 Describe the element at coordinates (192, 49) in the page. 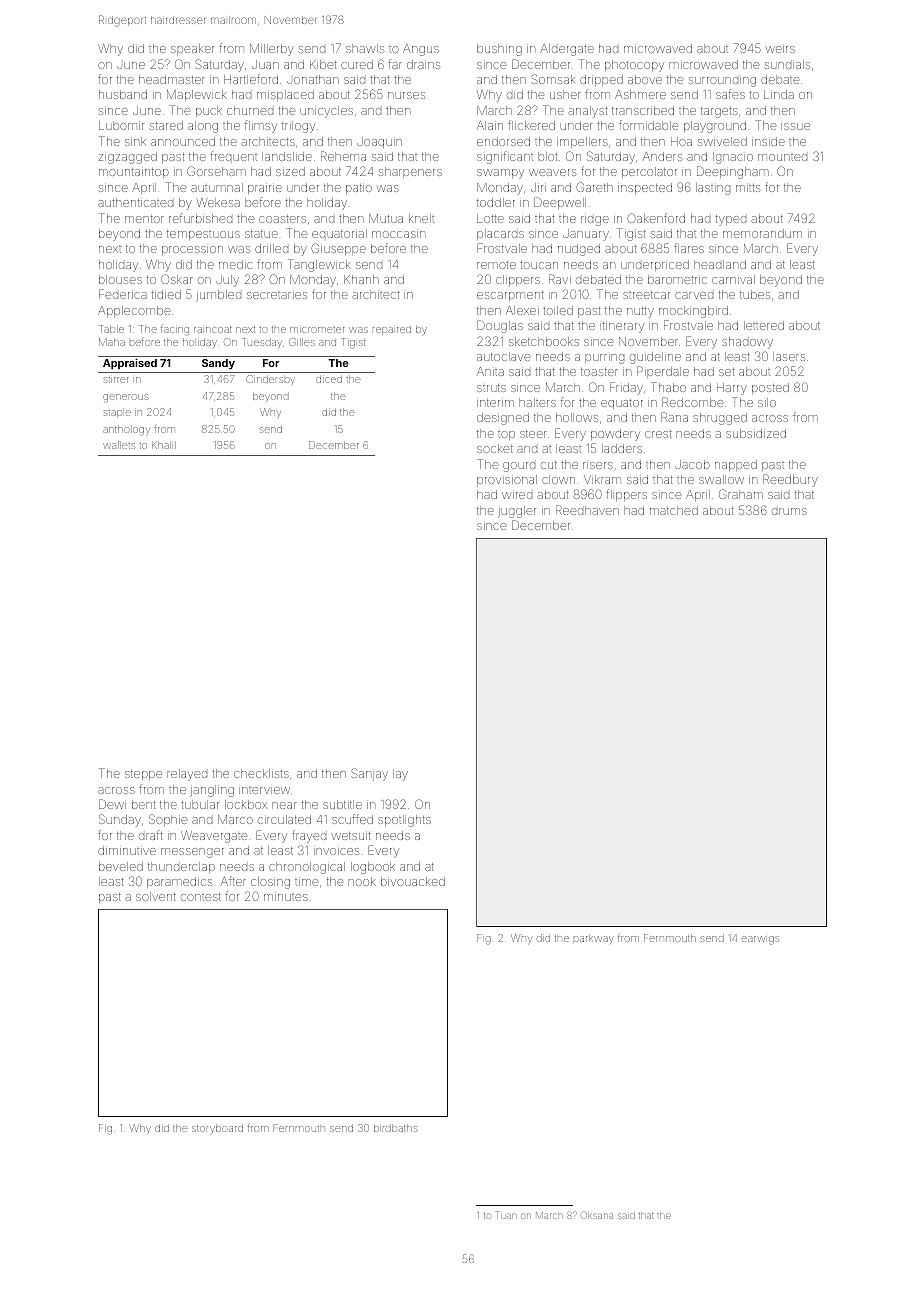

I see `speaker` at that location.
